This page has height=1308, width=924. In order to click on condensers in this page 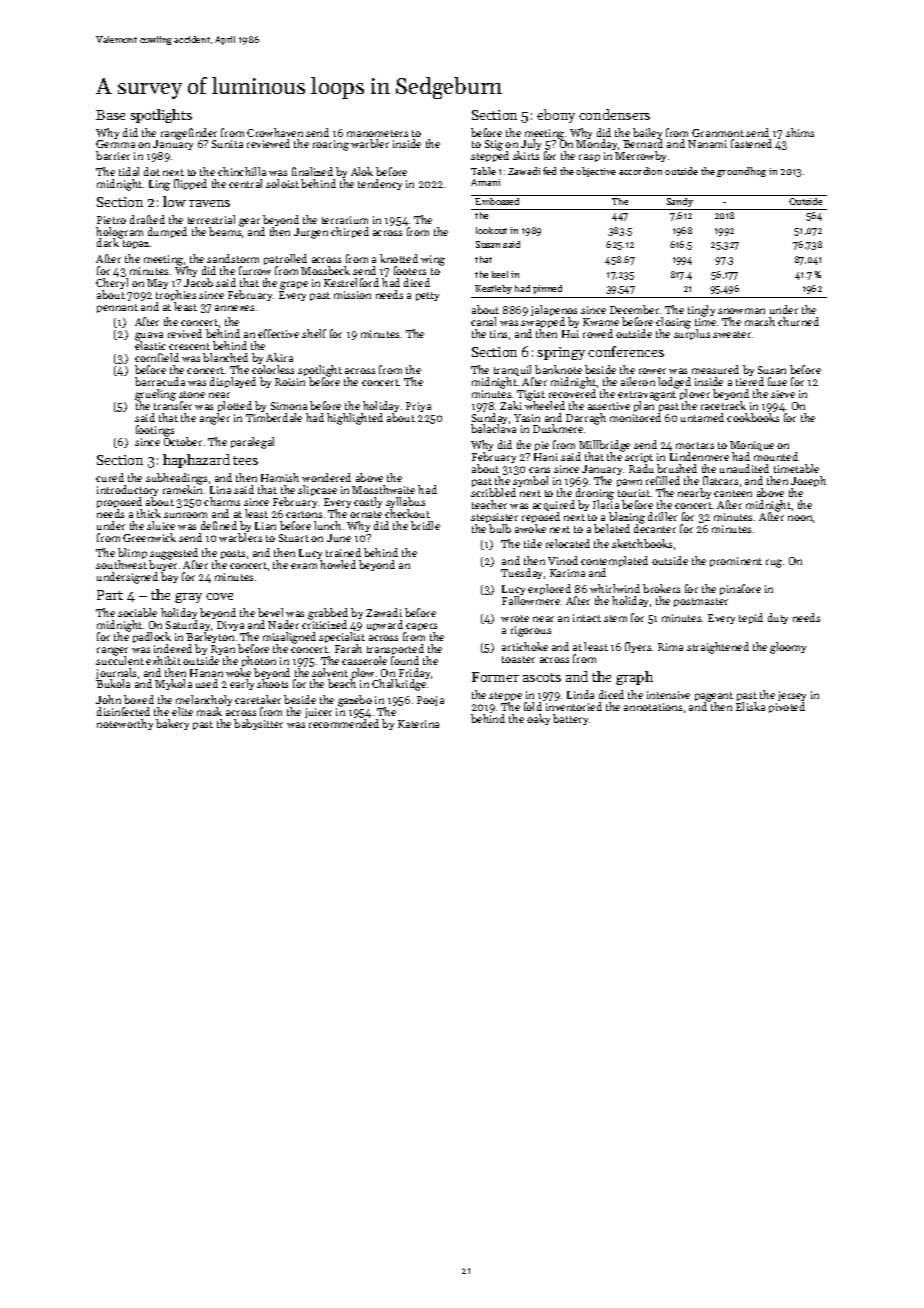, I will do `click(614, 114)`.
